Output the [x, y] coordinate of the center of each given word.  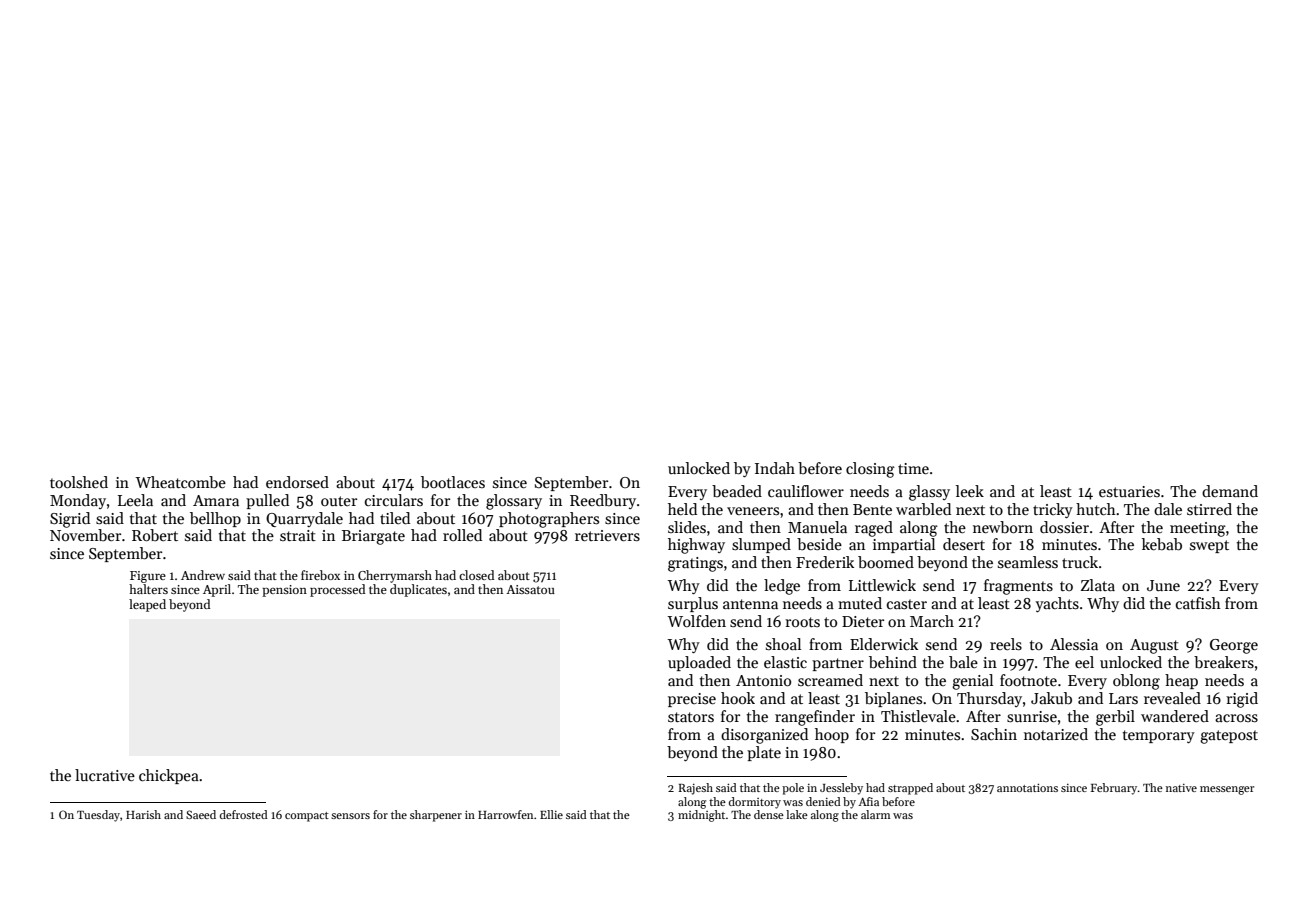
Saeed [201, 814]
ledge [782, 587]
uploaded [699, 663]
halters [148, 589]
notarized [1056, 734]
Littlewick [882, 585]
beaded [737, 491]
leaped [147, 605]
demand [1230, 491]
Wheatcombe [180, 482]
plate [764, 753]
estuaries [1129, 491]
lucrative [105, 775]
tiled [395, 518]
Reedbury [603, 501]
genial [972, 682]
